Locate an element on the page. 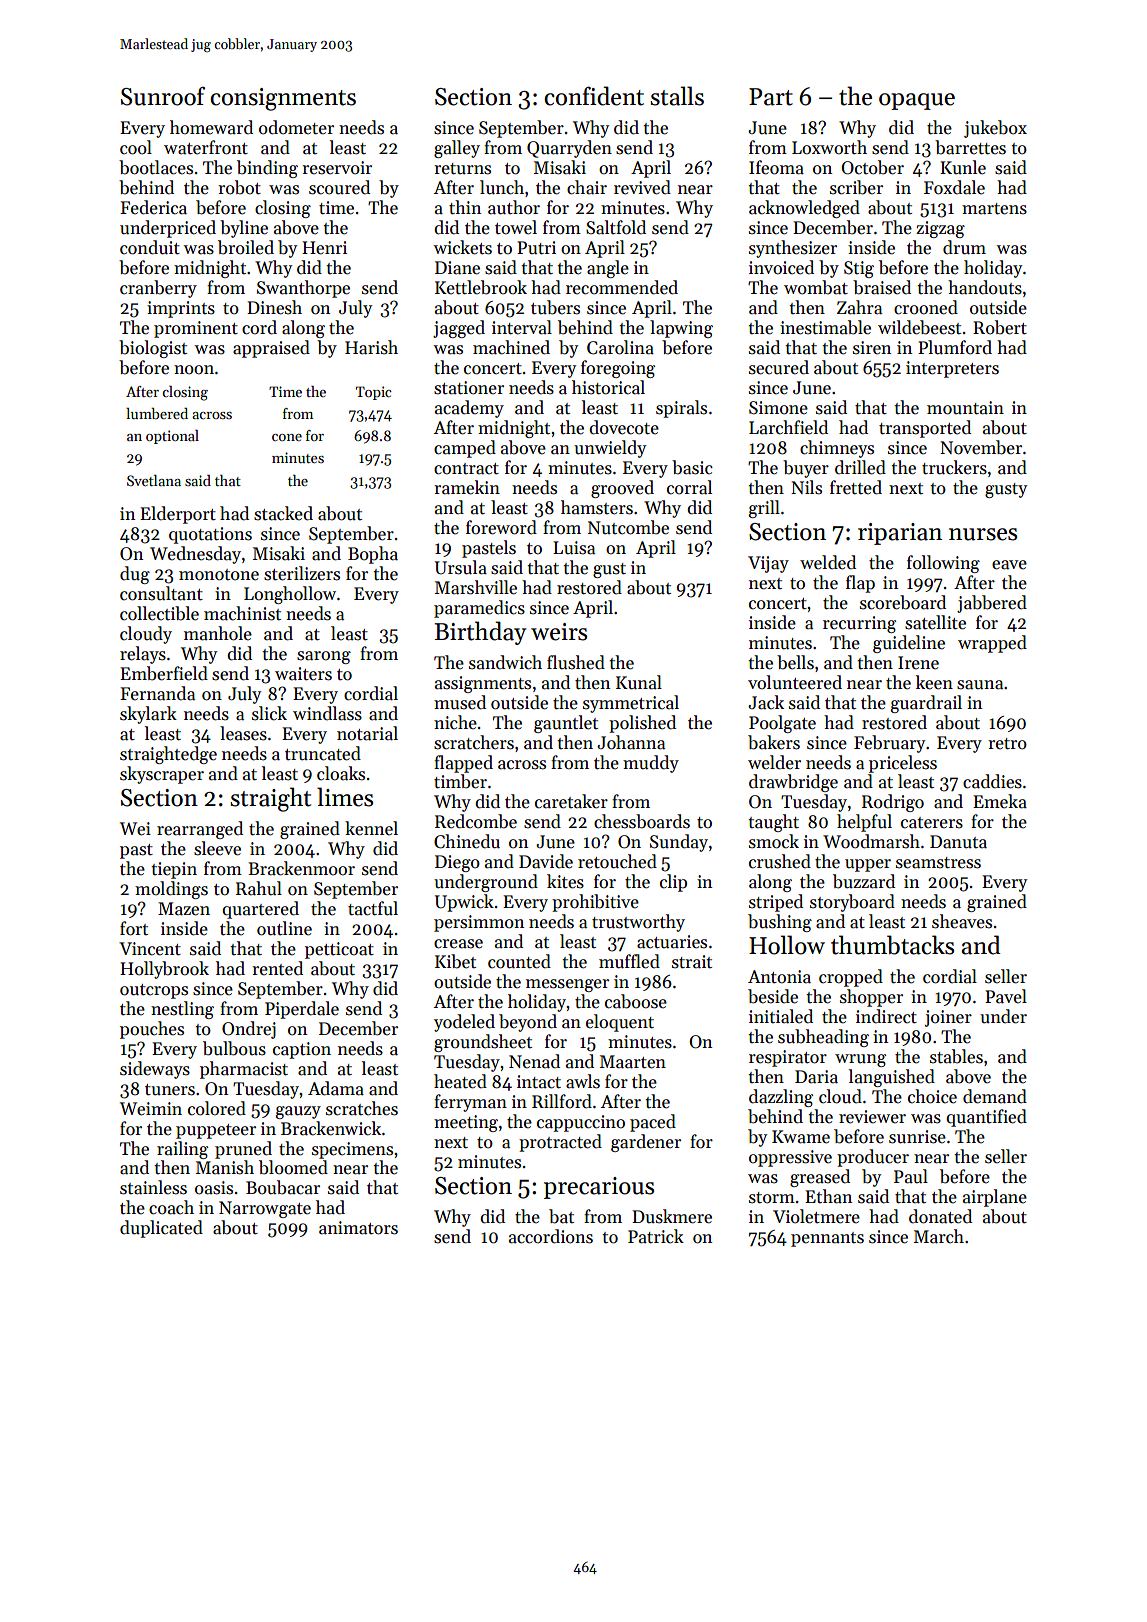  noon is located at coordinates (194, 370).
